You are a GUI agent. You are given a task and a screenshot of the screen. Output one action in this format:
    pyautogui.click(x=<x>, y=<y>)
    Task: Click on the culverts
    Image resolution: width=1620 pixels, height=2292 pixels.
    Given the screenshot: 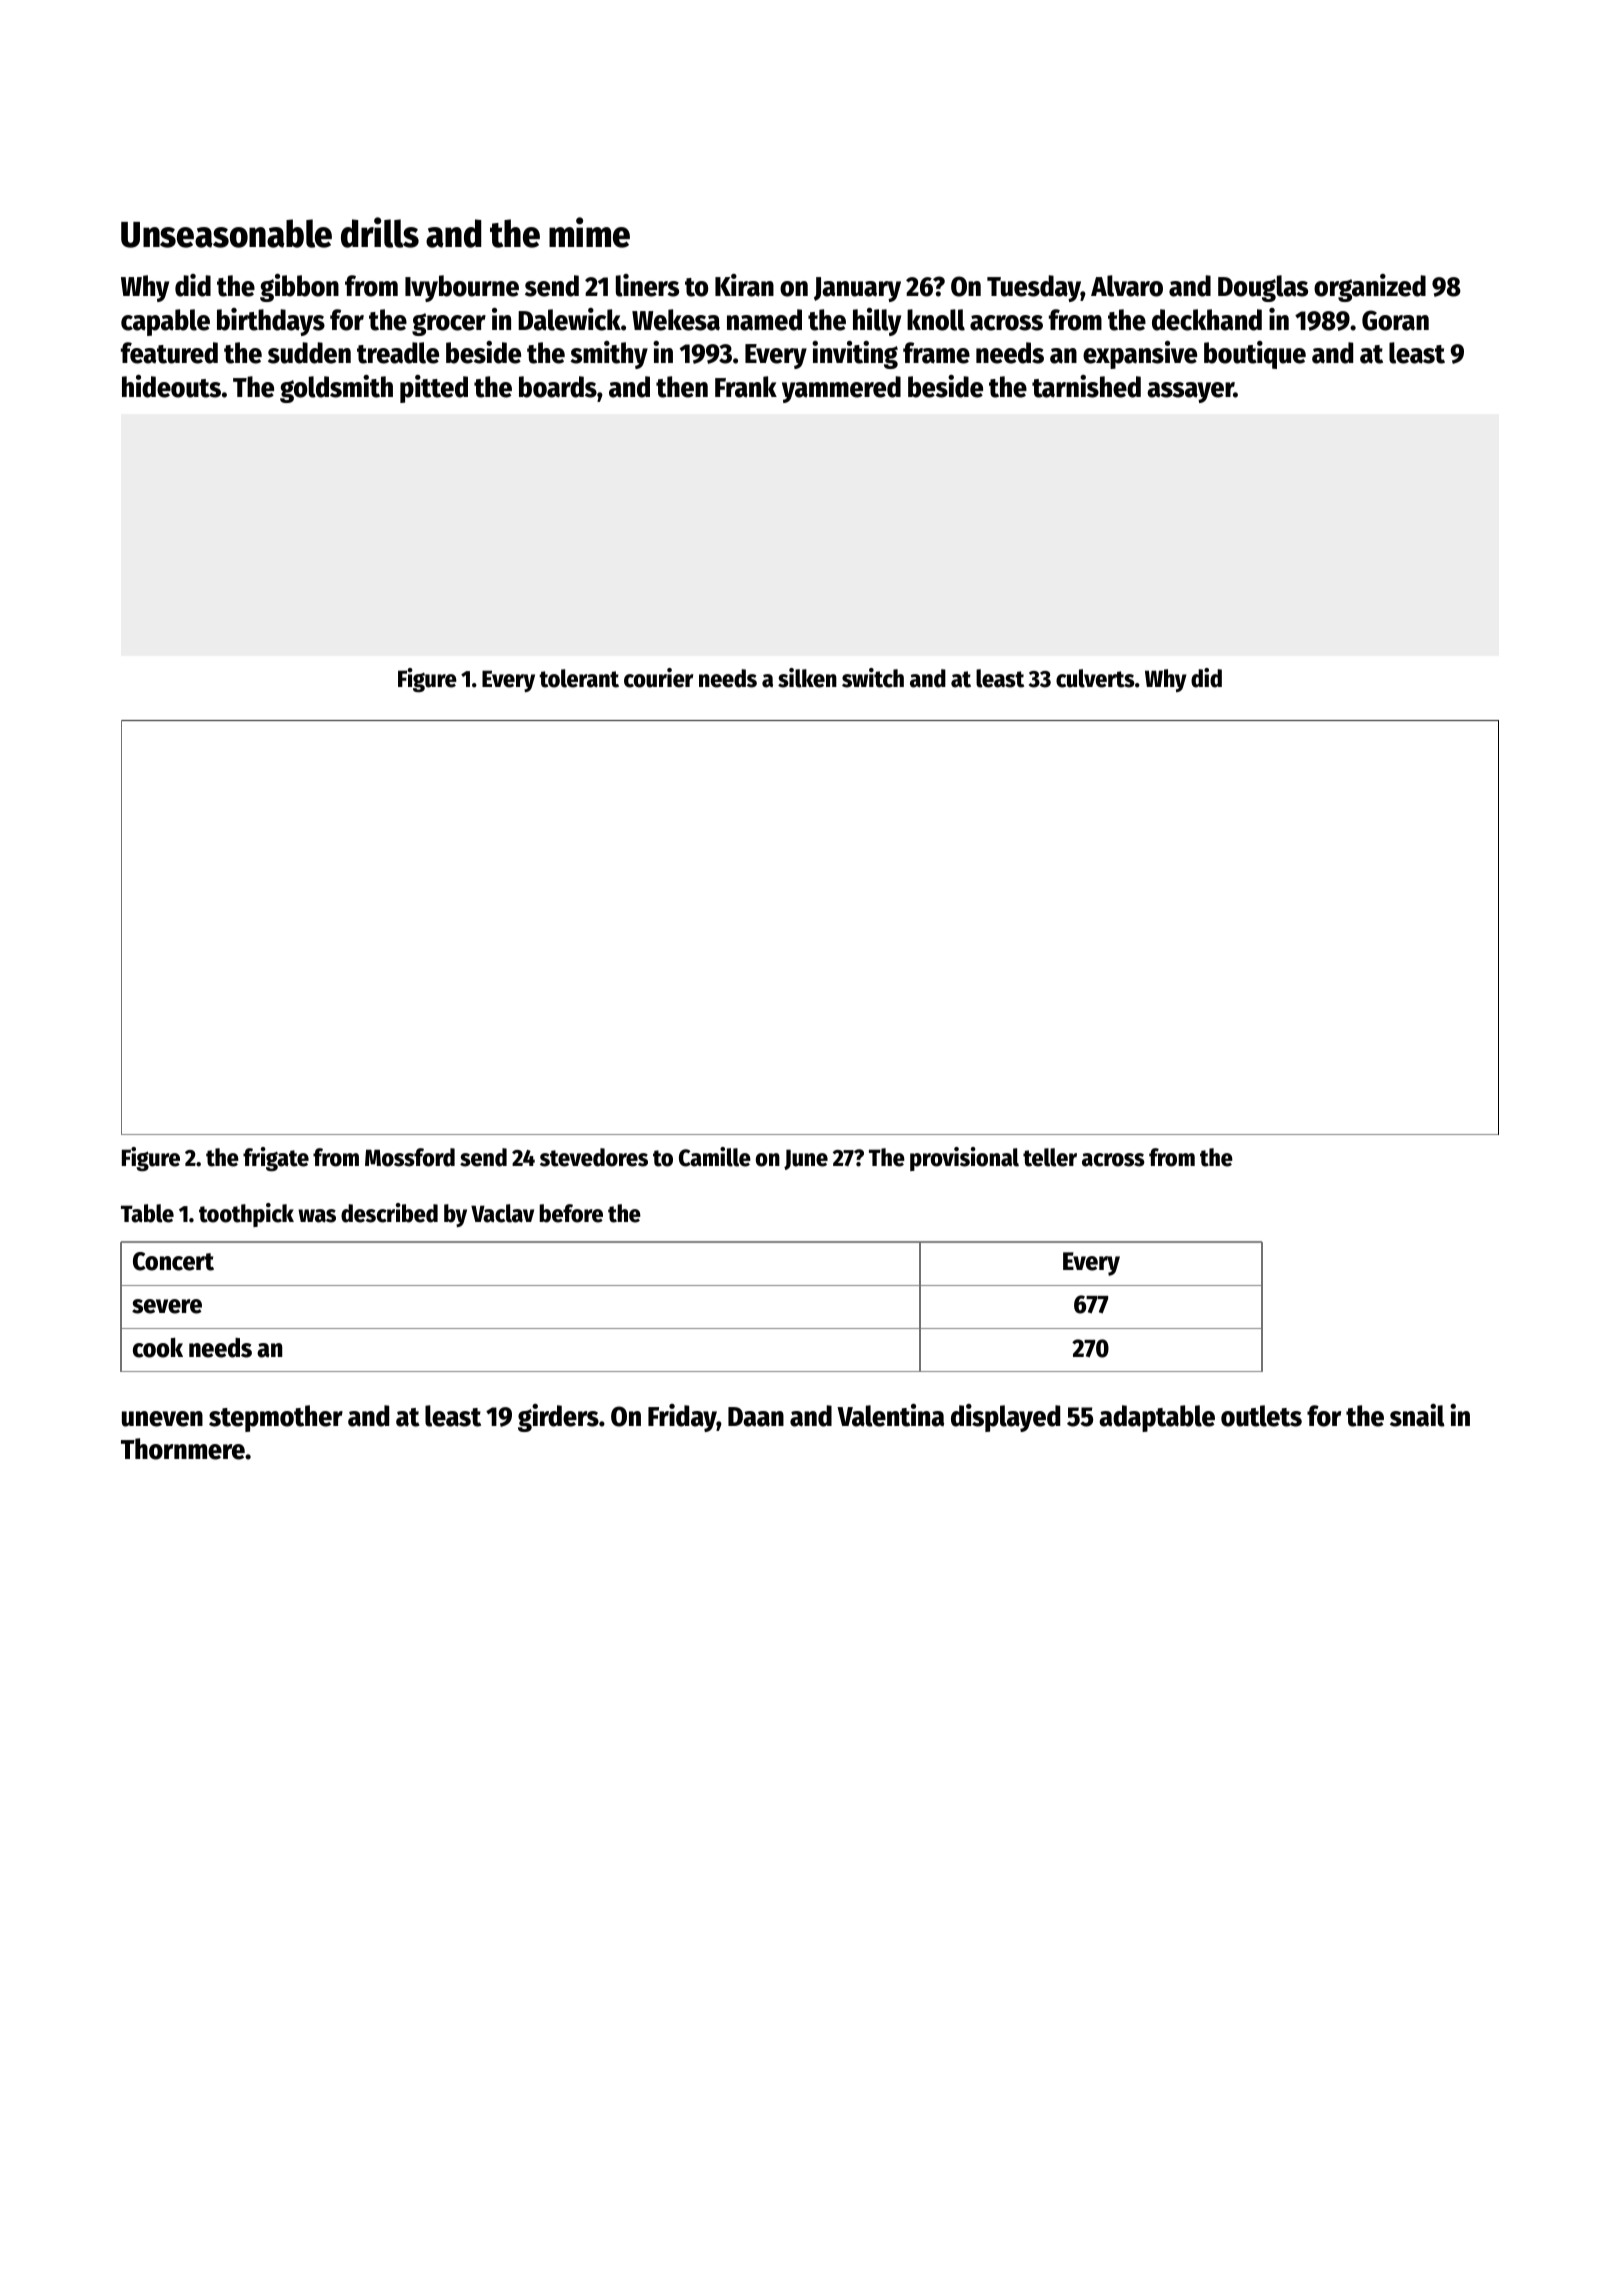 What is the action you would take?
    pyautogui.click(x=1095, y=678)
